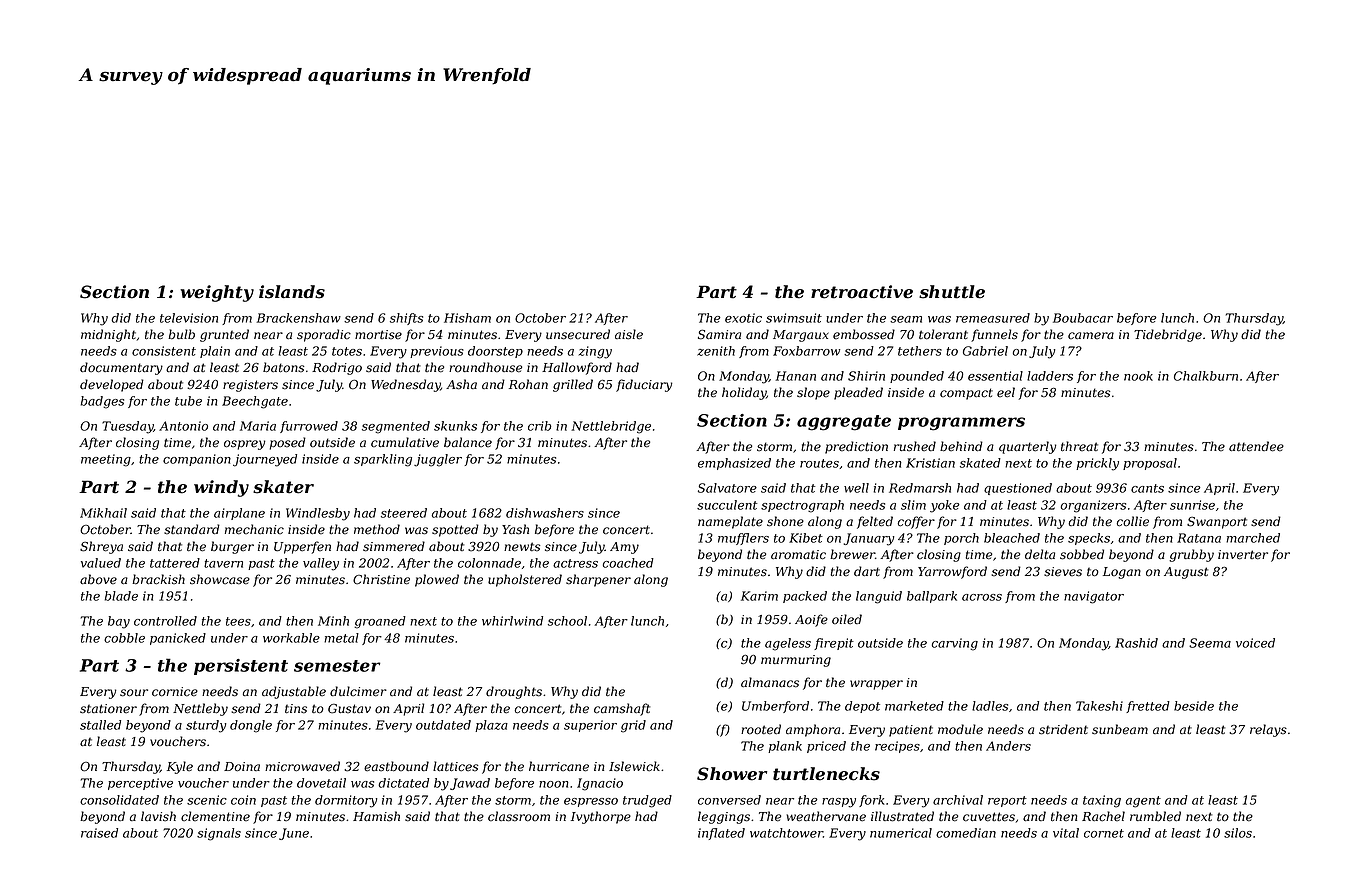 Image resolution: width=1372 pixels, height=887 pixels. Describe the element at coordinates (844, 423) in the screenshot. I see `aggregate` at that location.
